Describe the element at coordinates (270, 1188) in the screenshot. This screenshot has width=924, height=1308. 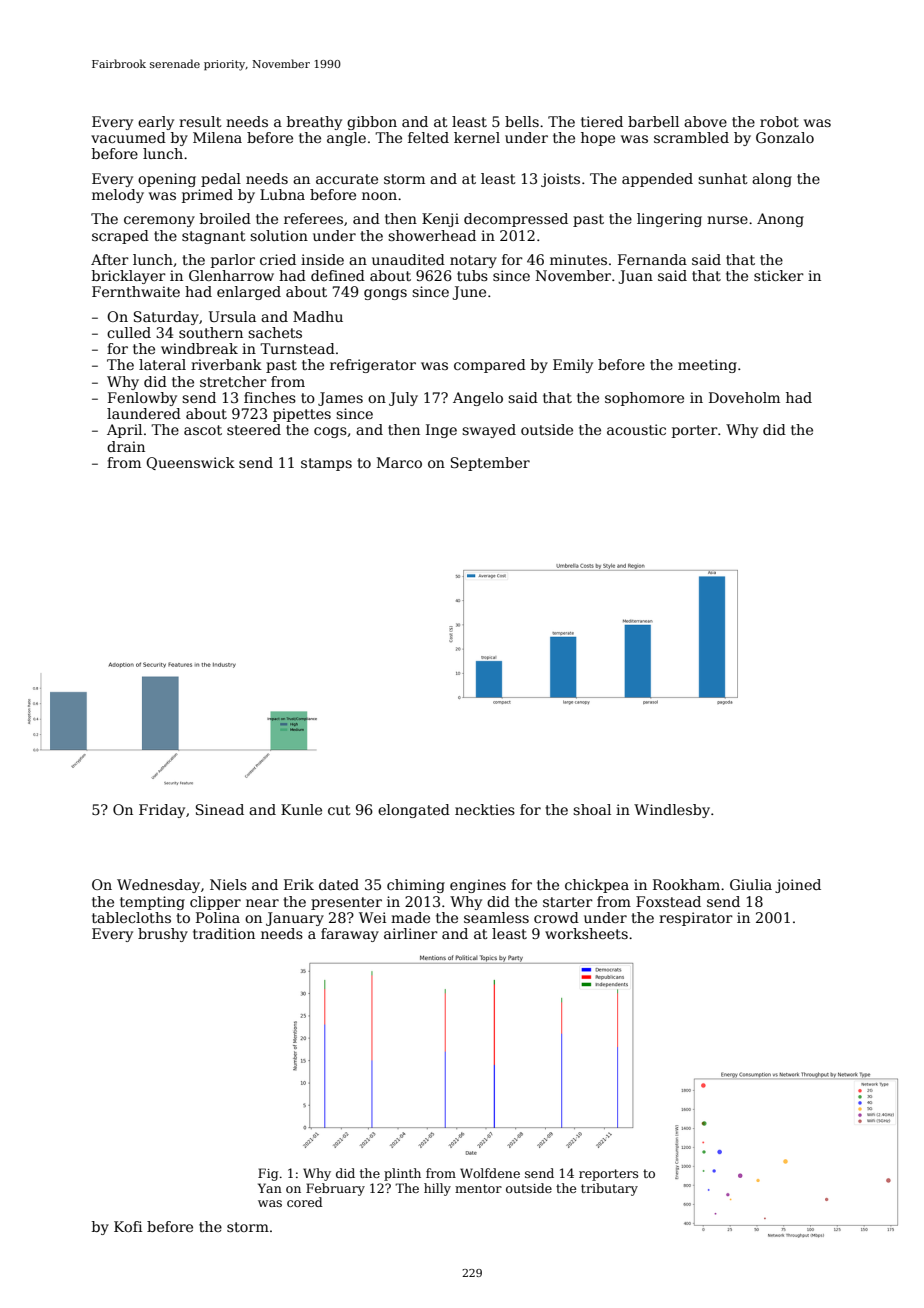
I see `Yan` at that location.
